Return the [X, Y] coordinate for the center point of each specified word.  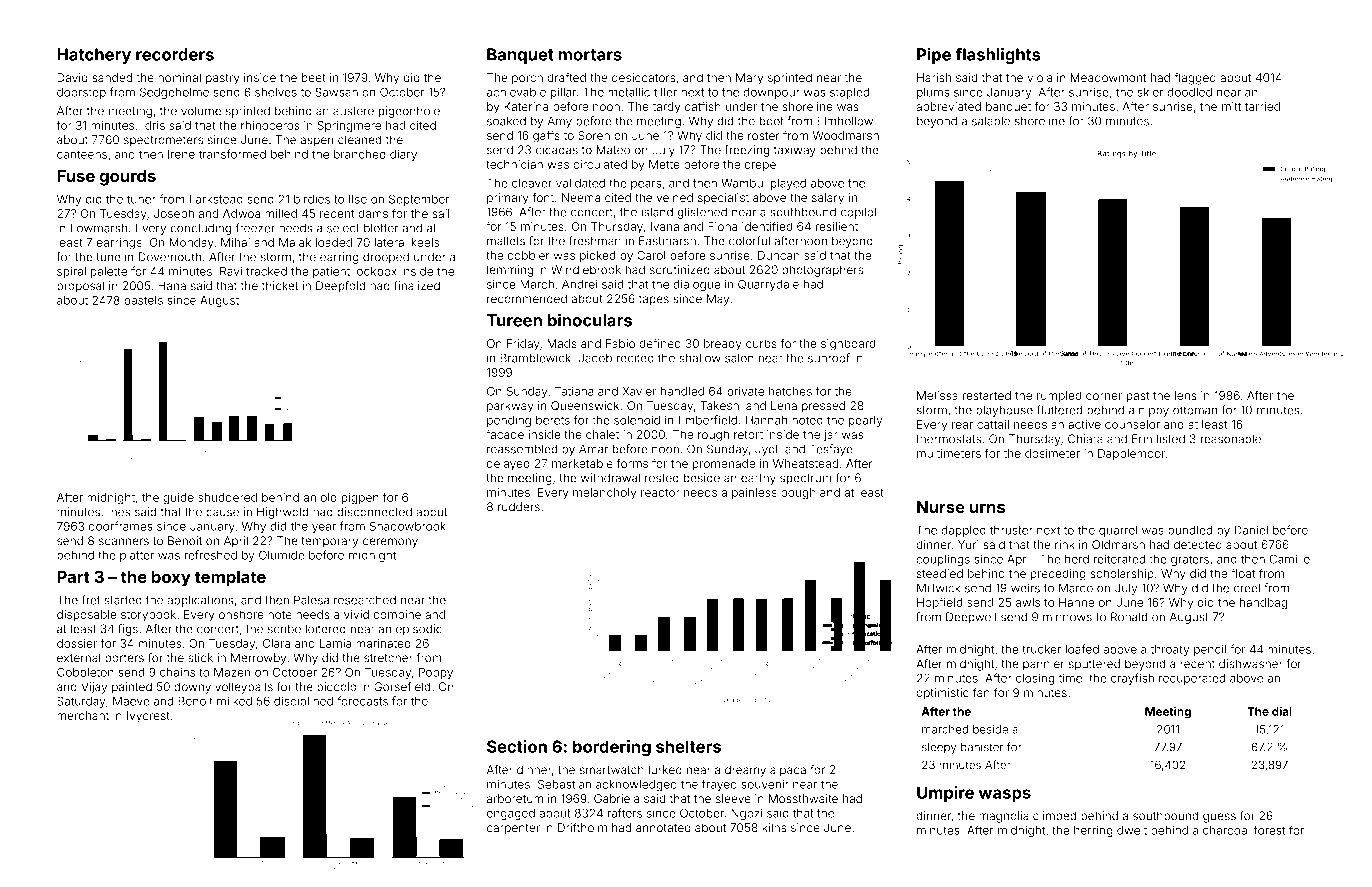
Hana [172, 285]
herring [1093, 831]
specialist [723, 199]
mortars [590, 55]
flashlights [998, 56]
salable [991, 121]
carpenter [513, 829]
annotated [663, 827]
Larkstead [216, 199]
